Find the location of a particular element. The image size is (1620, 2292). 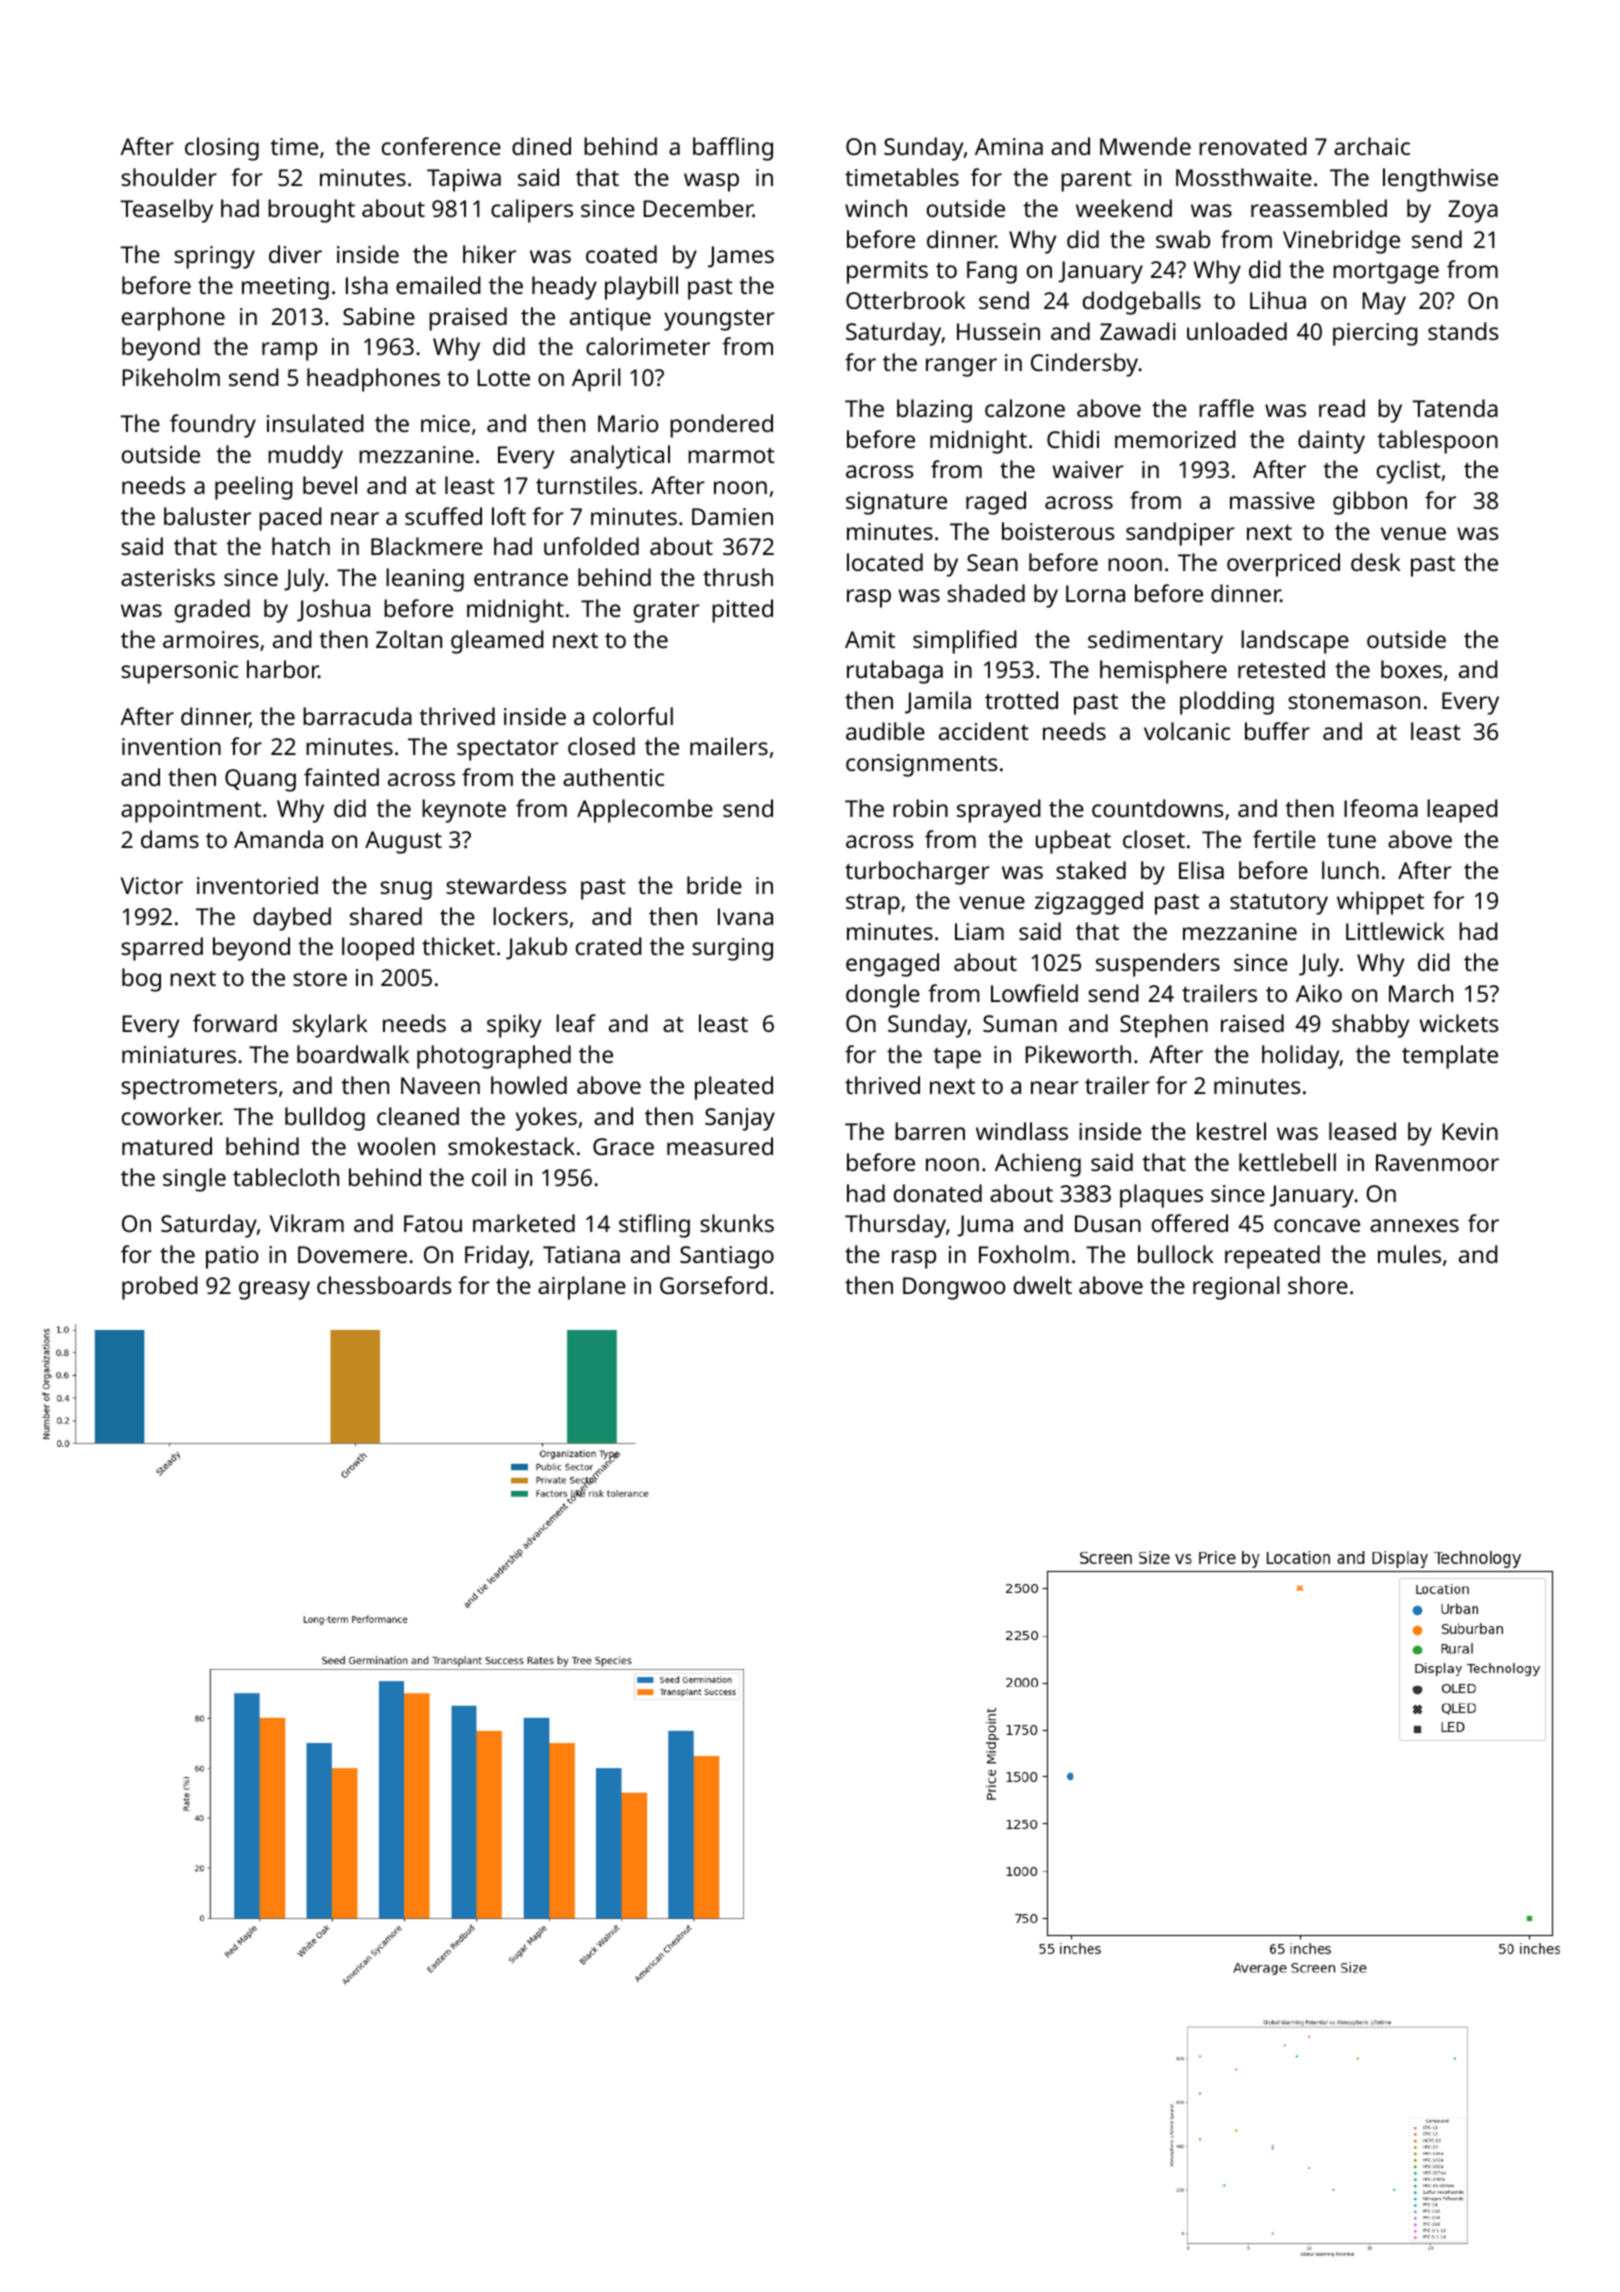

patio is located at coordinates (232, 1257).
